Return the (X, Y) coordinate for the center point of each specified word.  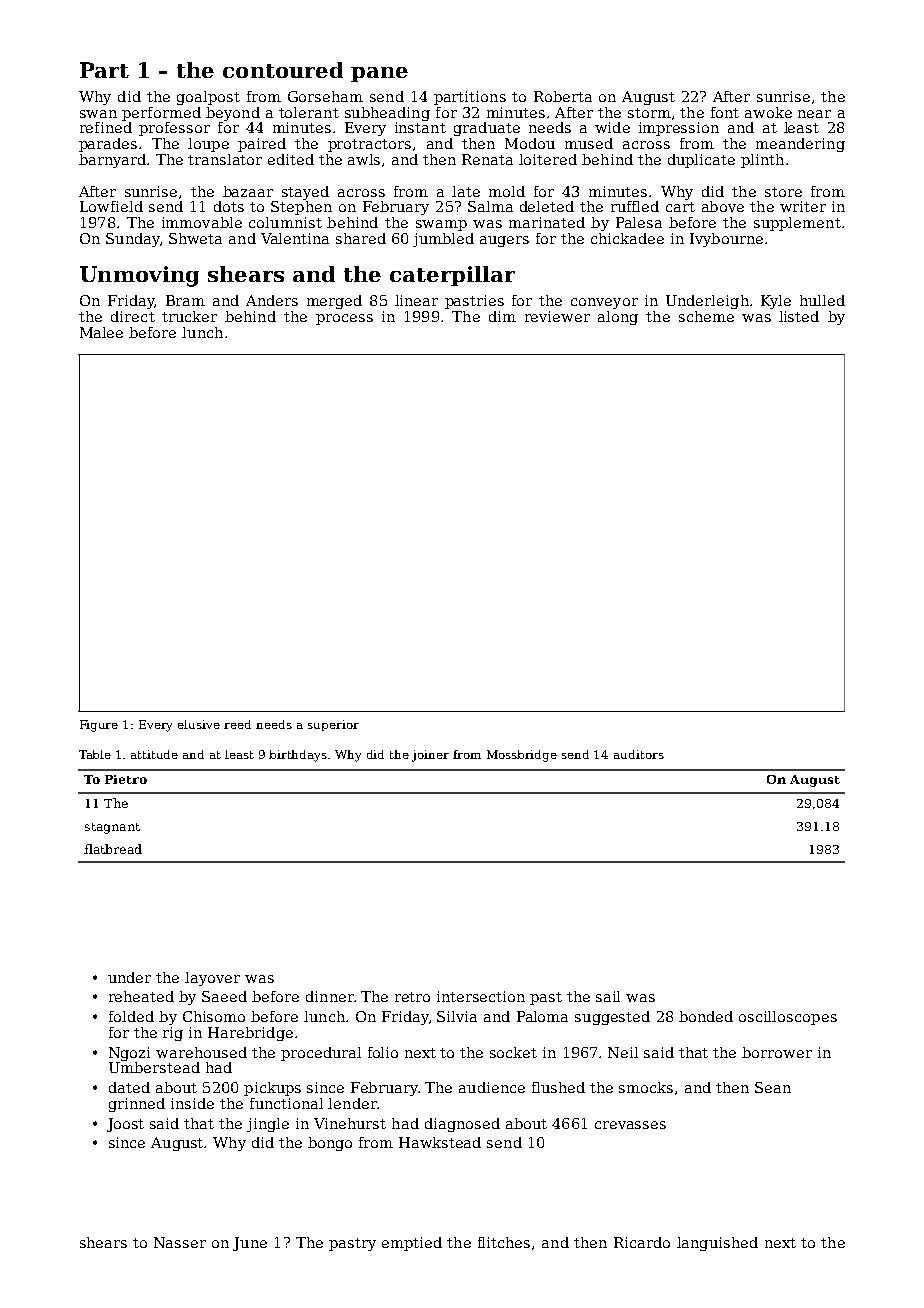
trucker (189, 316)
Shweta (195, 238)
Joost (125, 1125)
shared (361, 238)
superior (333, 725)
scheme (706, 316)
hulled (822, 300)
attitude (154, 754)
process (344, 319)
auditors (639, 754)
